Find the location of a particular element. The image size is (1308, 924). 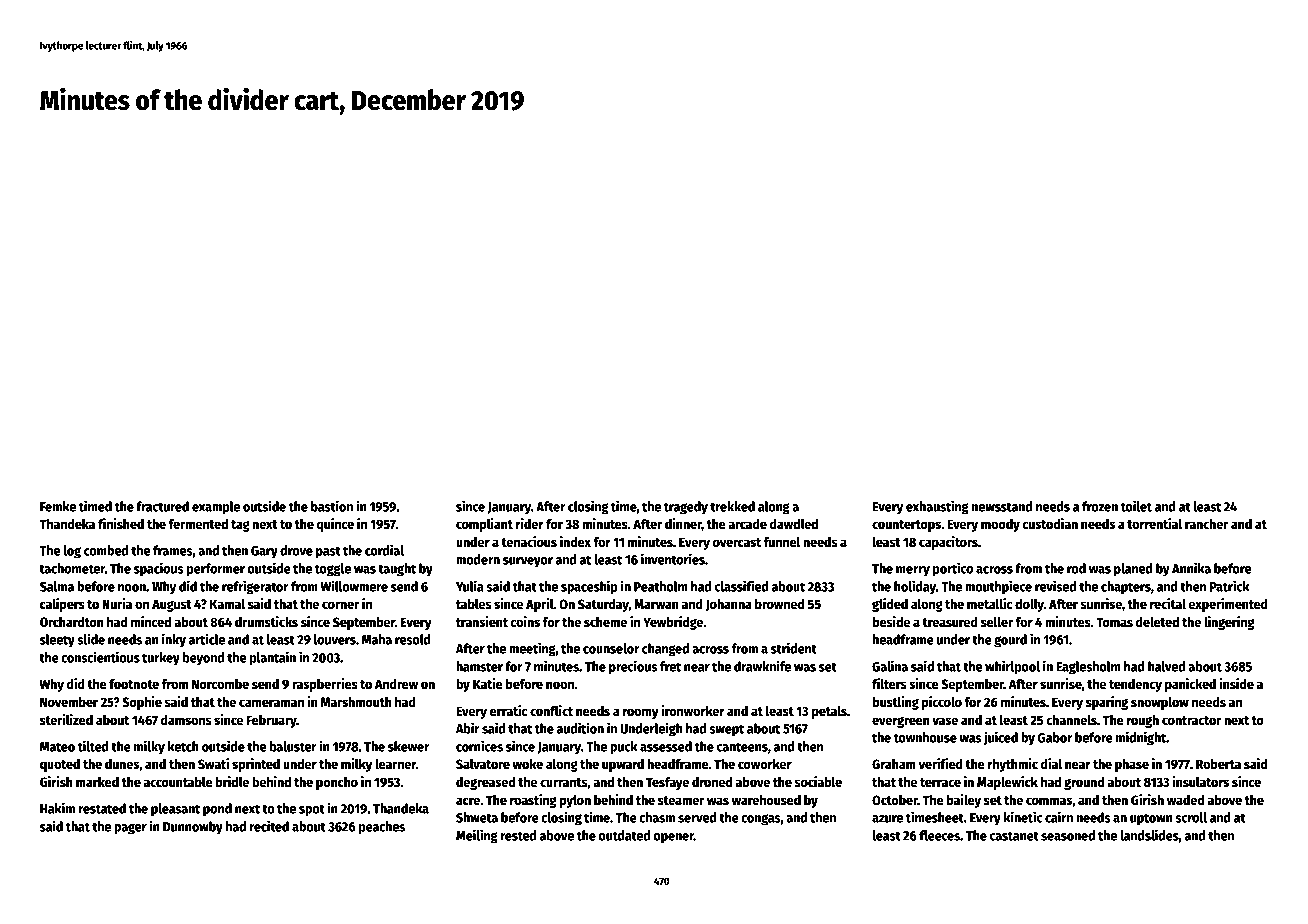

drumsticks is located at coordinates (266, 621).
